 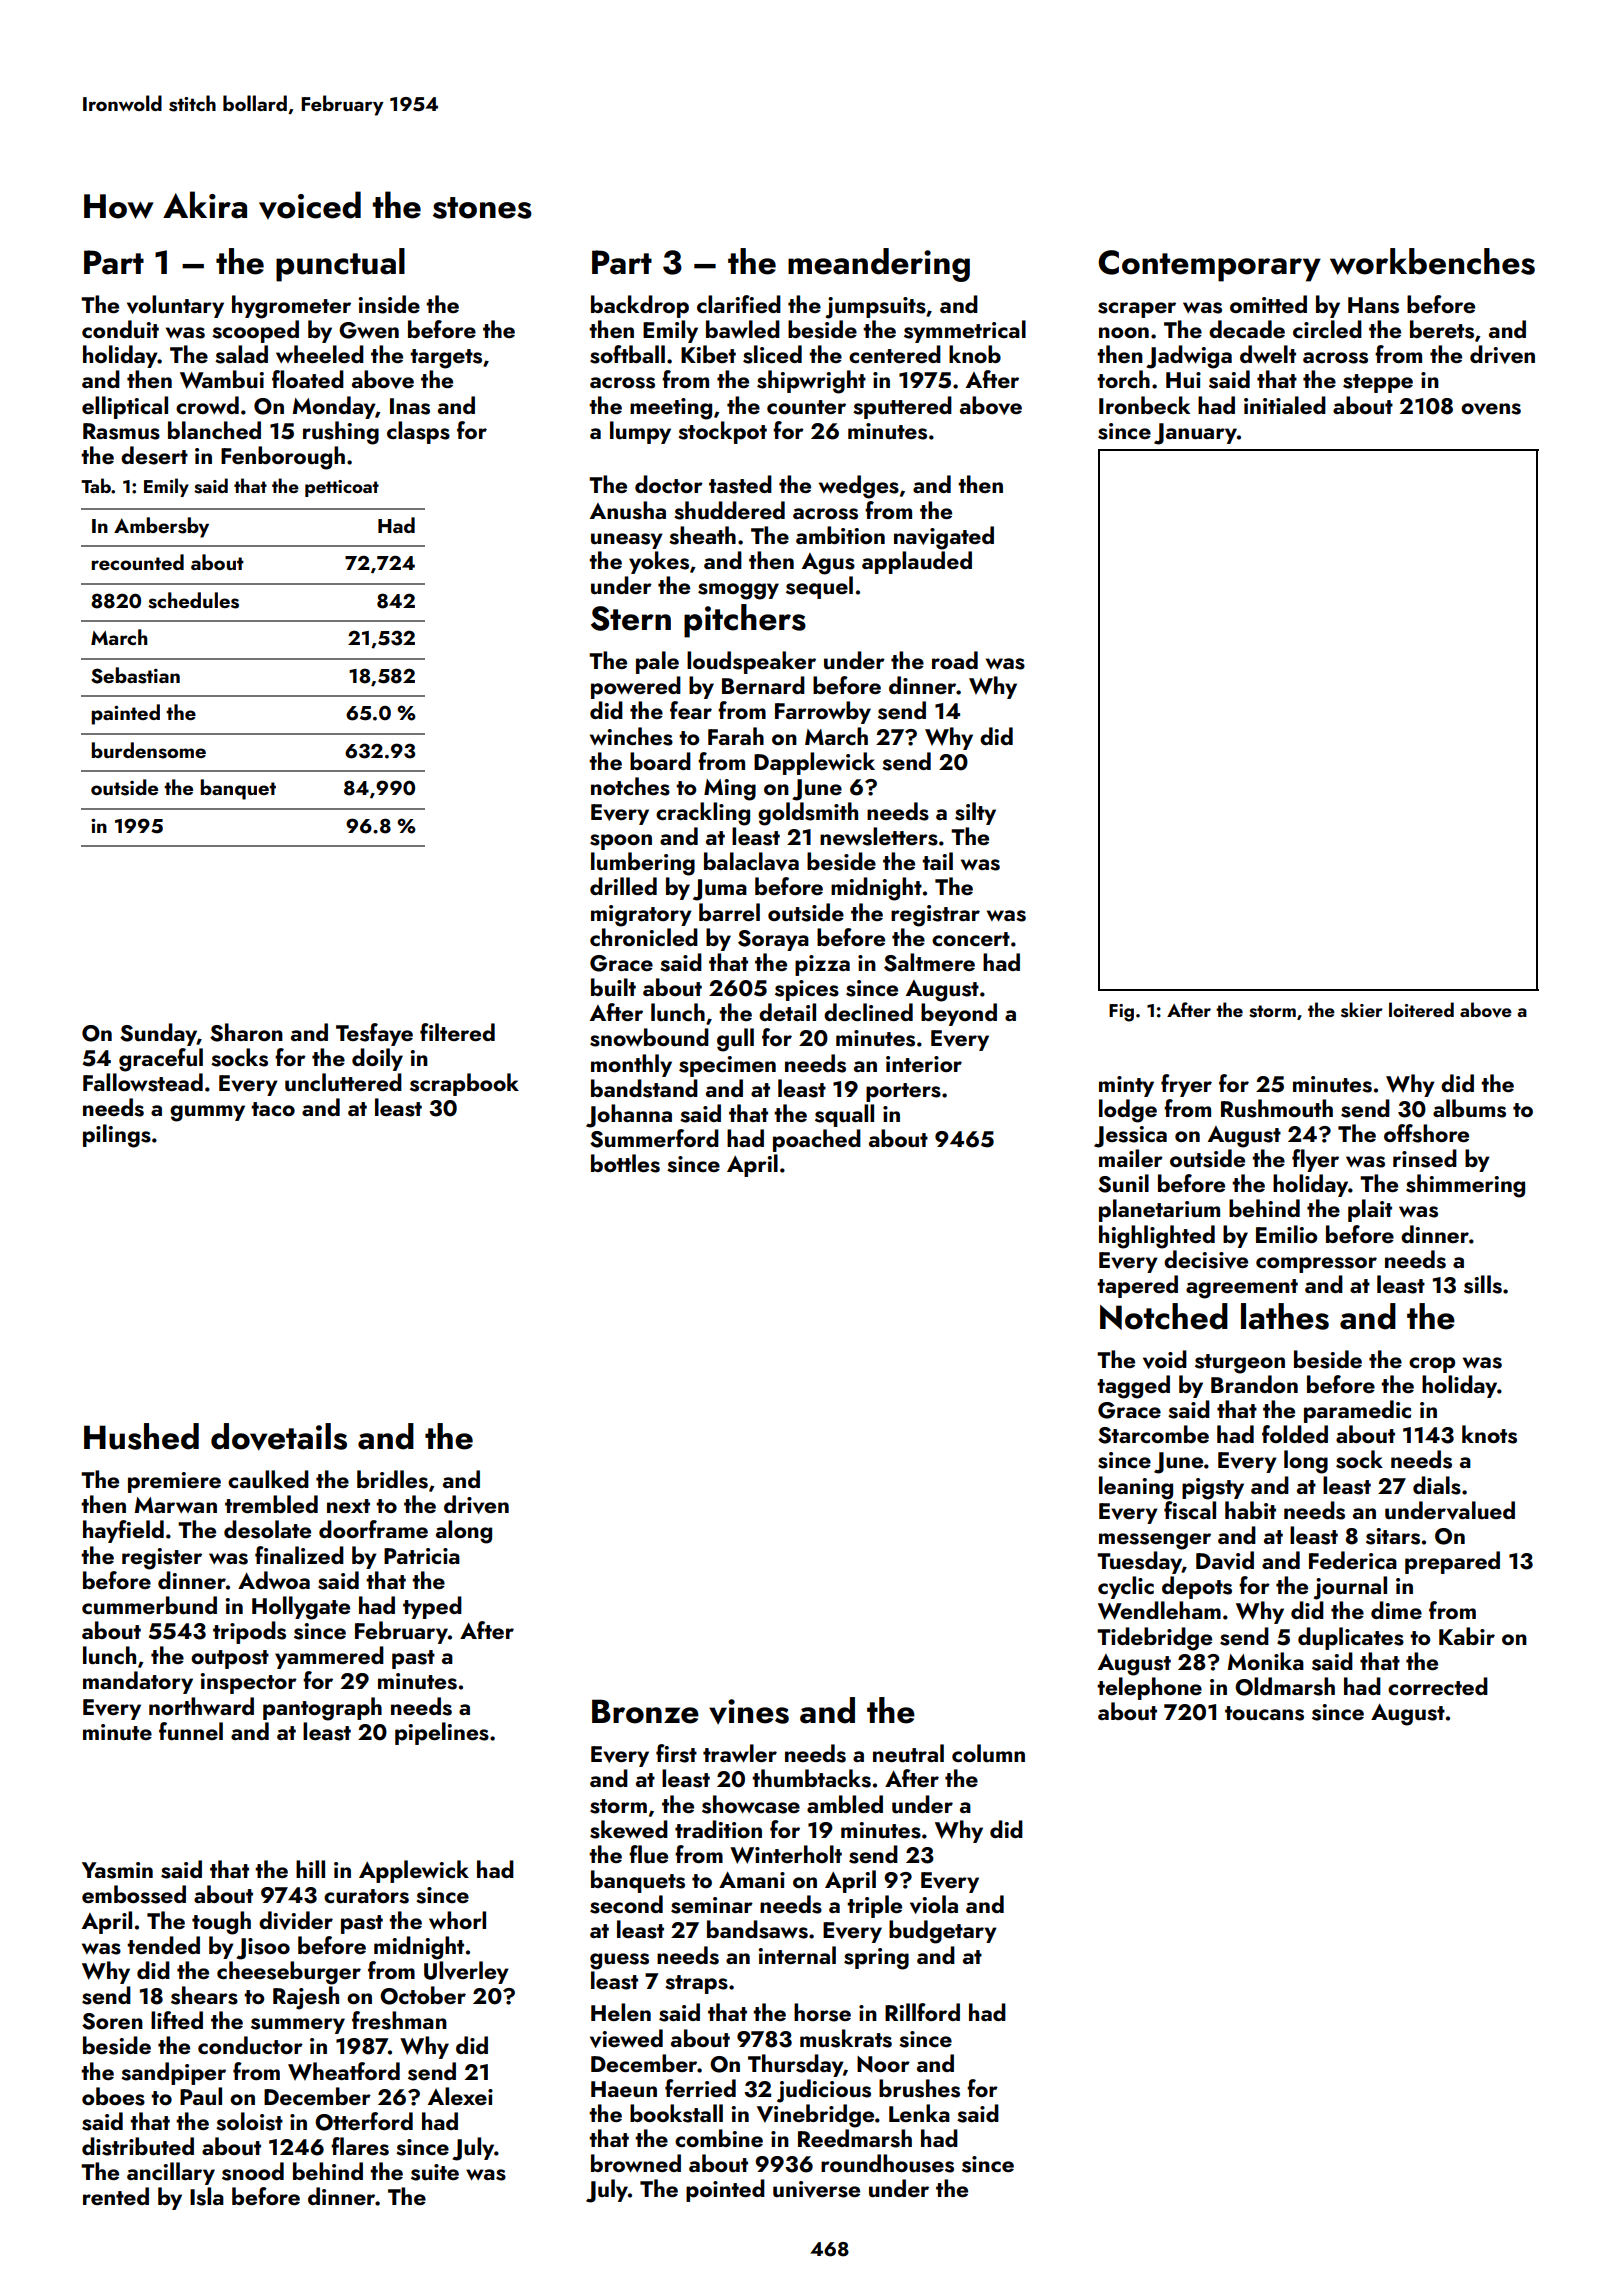 What do you see at coordinates (922, 2012) in the screenshot?
I see `Rillford` at bounding box center [922, 2012].
